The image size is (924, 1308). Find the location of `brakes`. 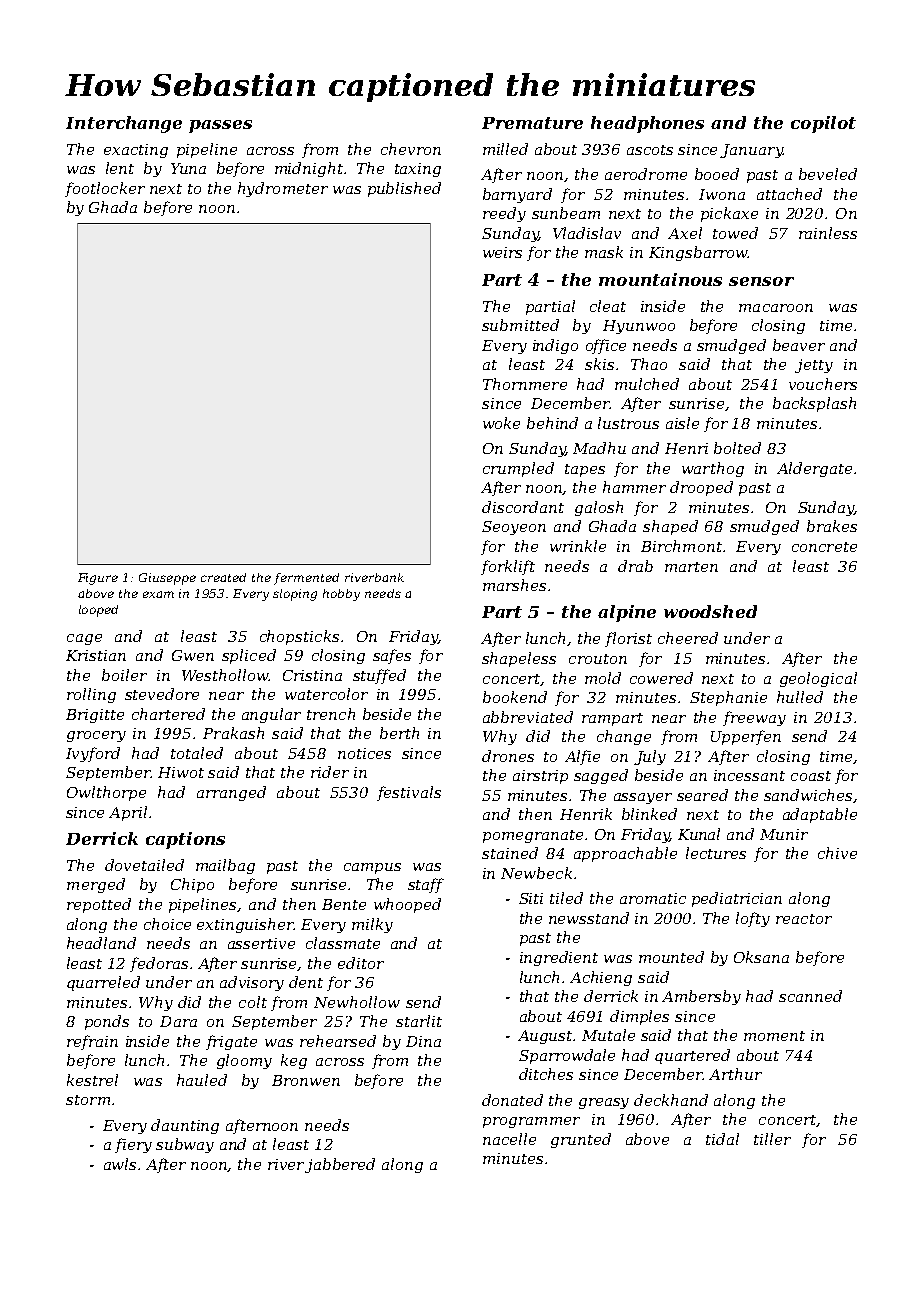

brakes is located at coordinates (832, 526).
